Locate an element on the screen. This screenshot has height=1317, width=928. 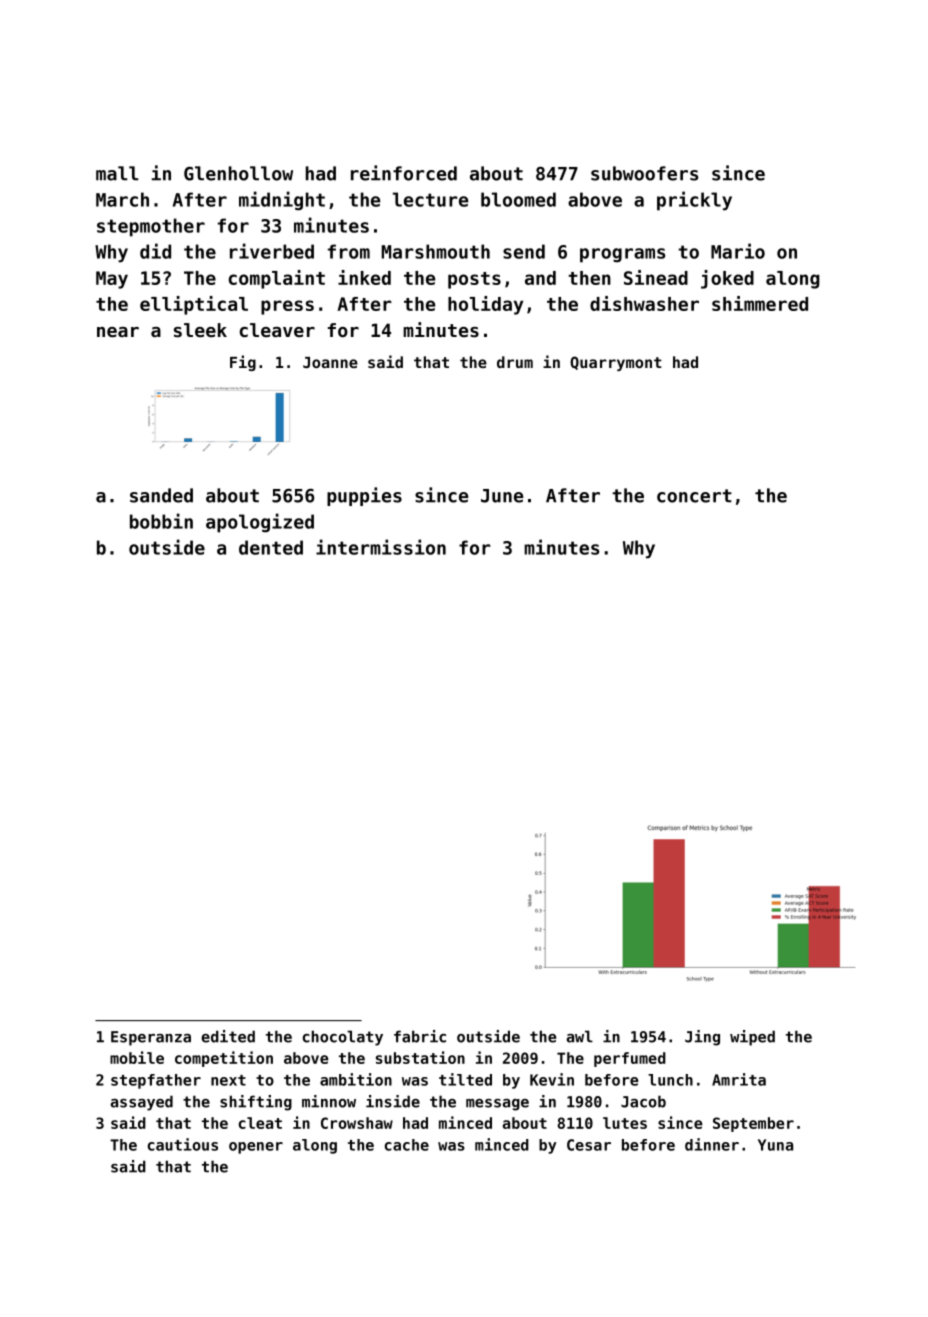
wiped is located at coordinates (752, 1038).
